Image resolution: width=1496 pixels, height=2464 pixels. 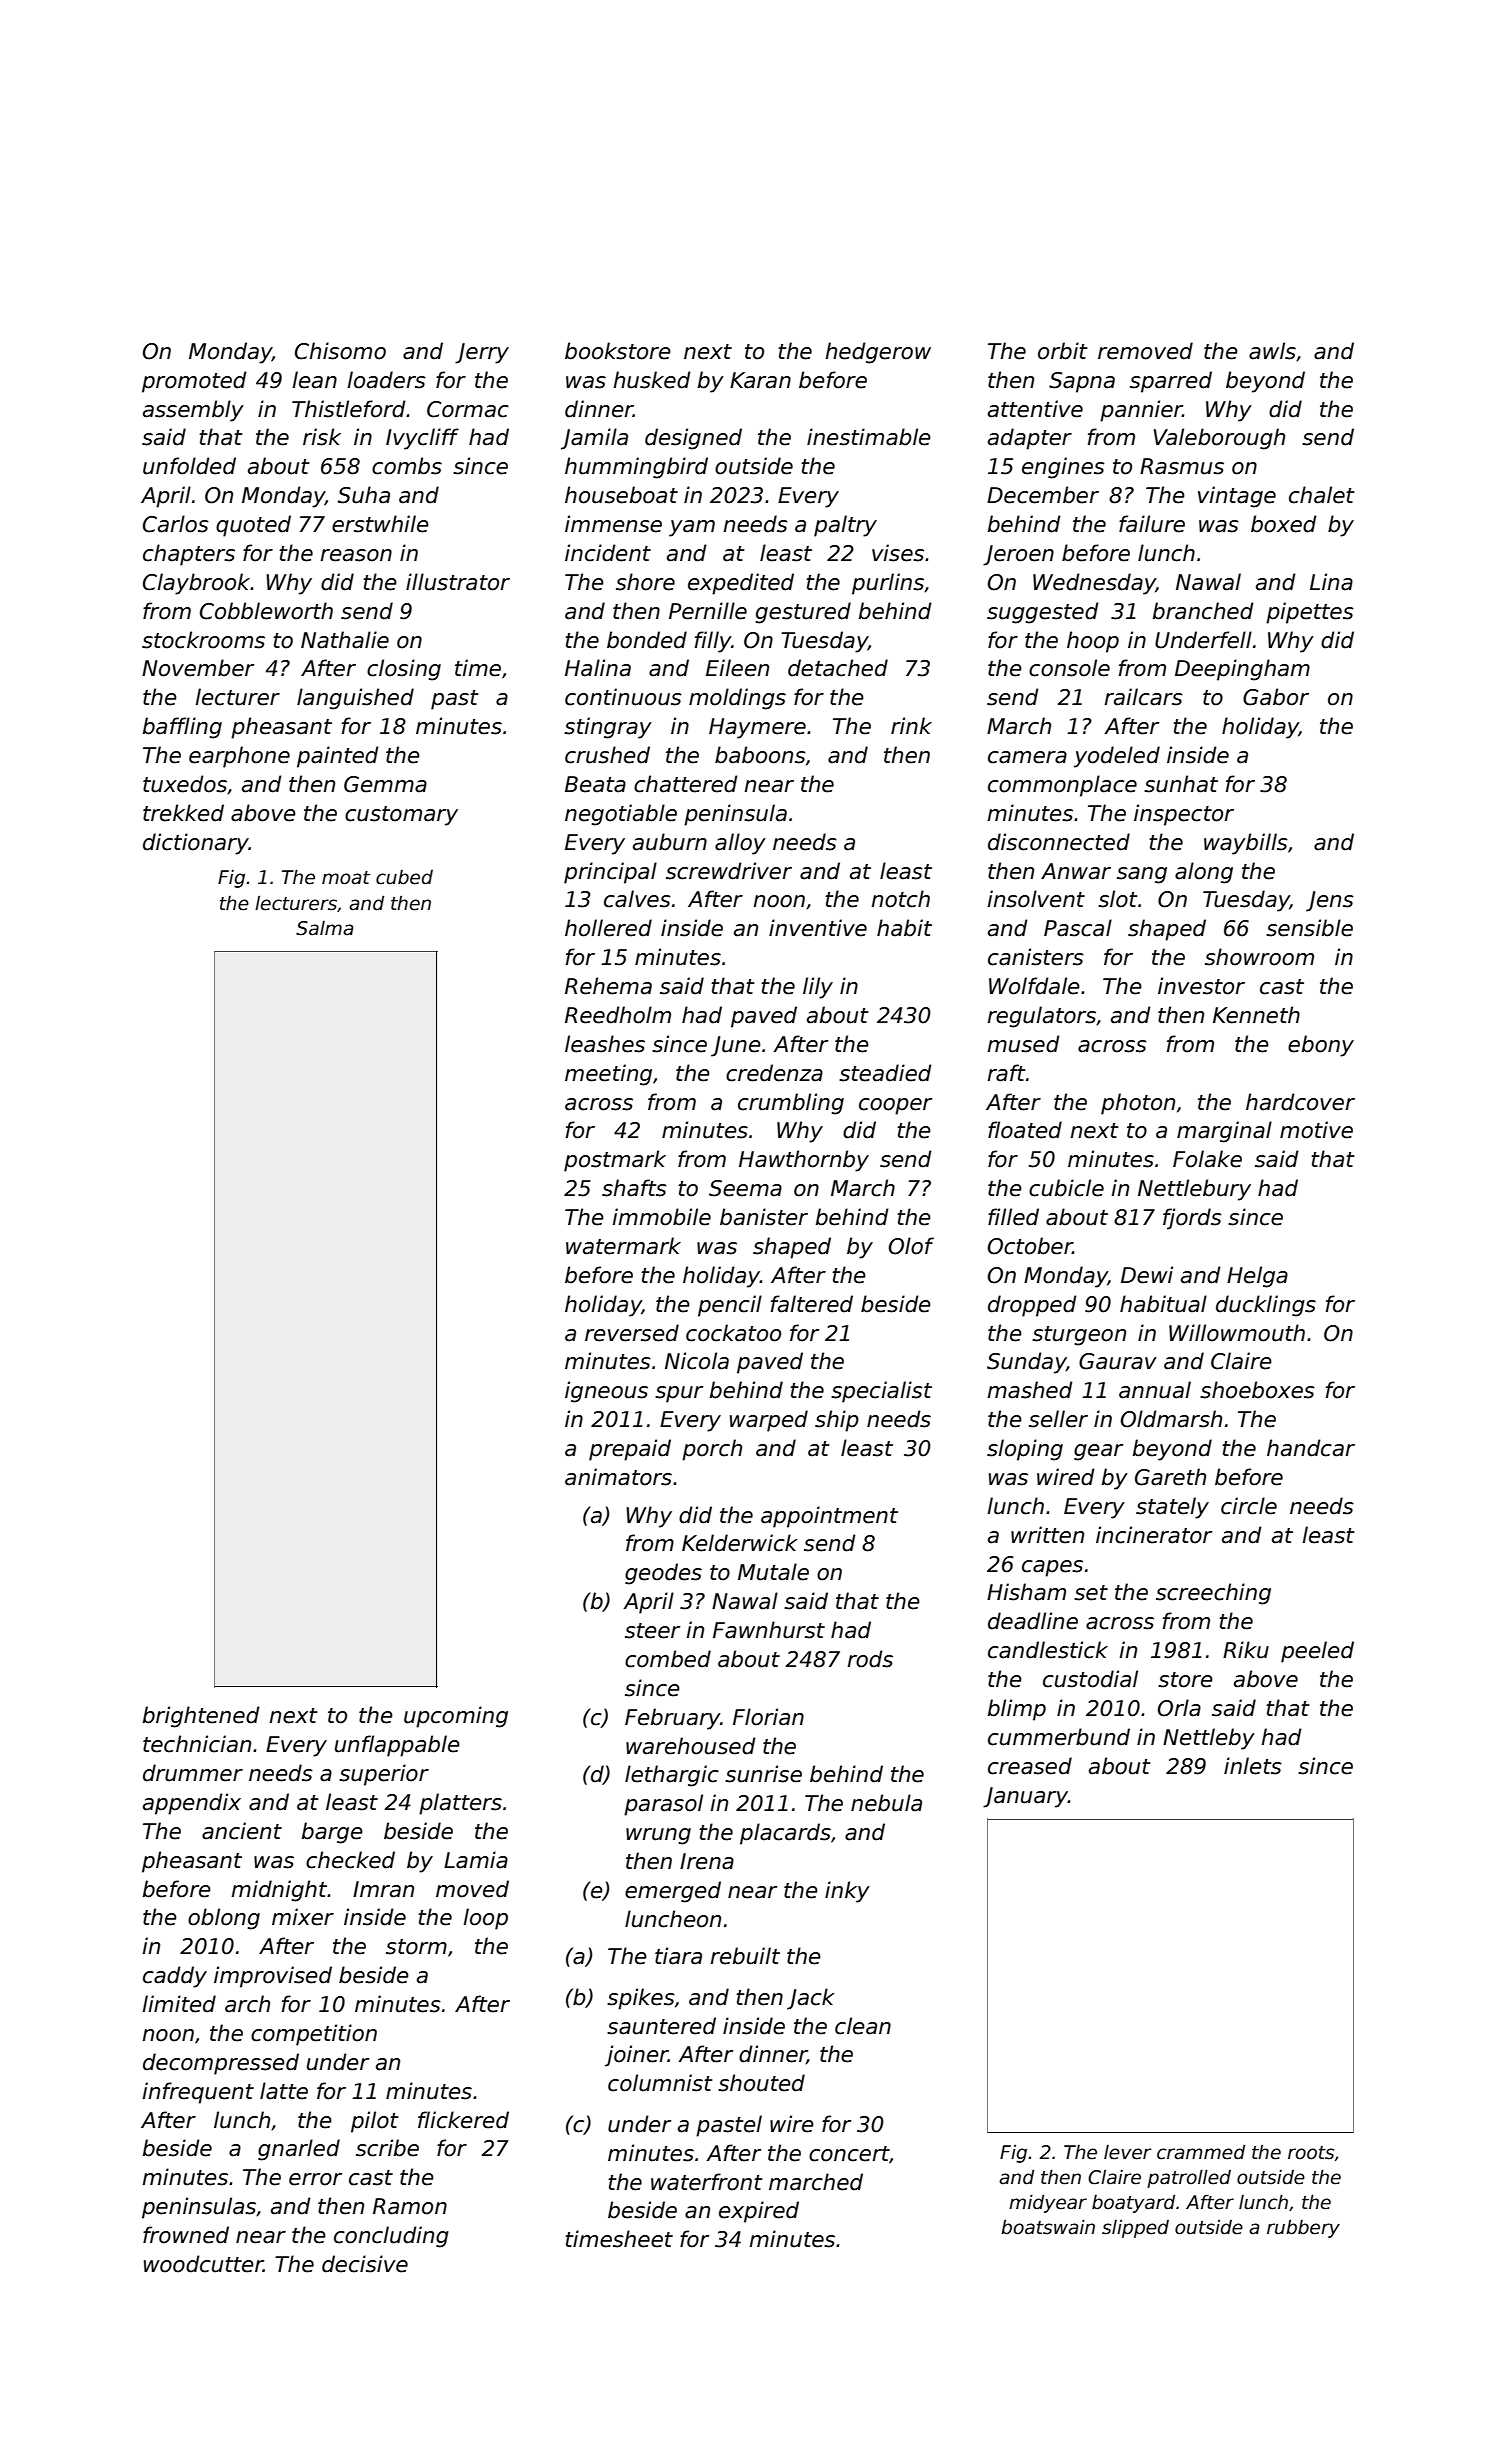 What do you see at coordinates (623, 1246) in the image?
I see `watermark` at bounding box center [623, 1246].
